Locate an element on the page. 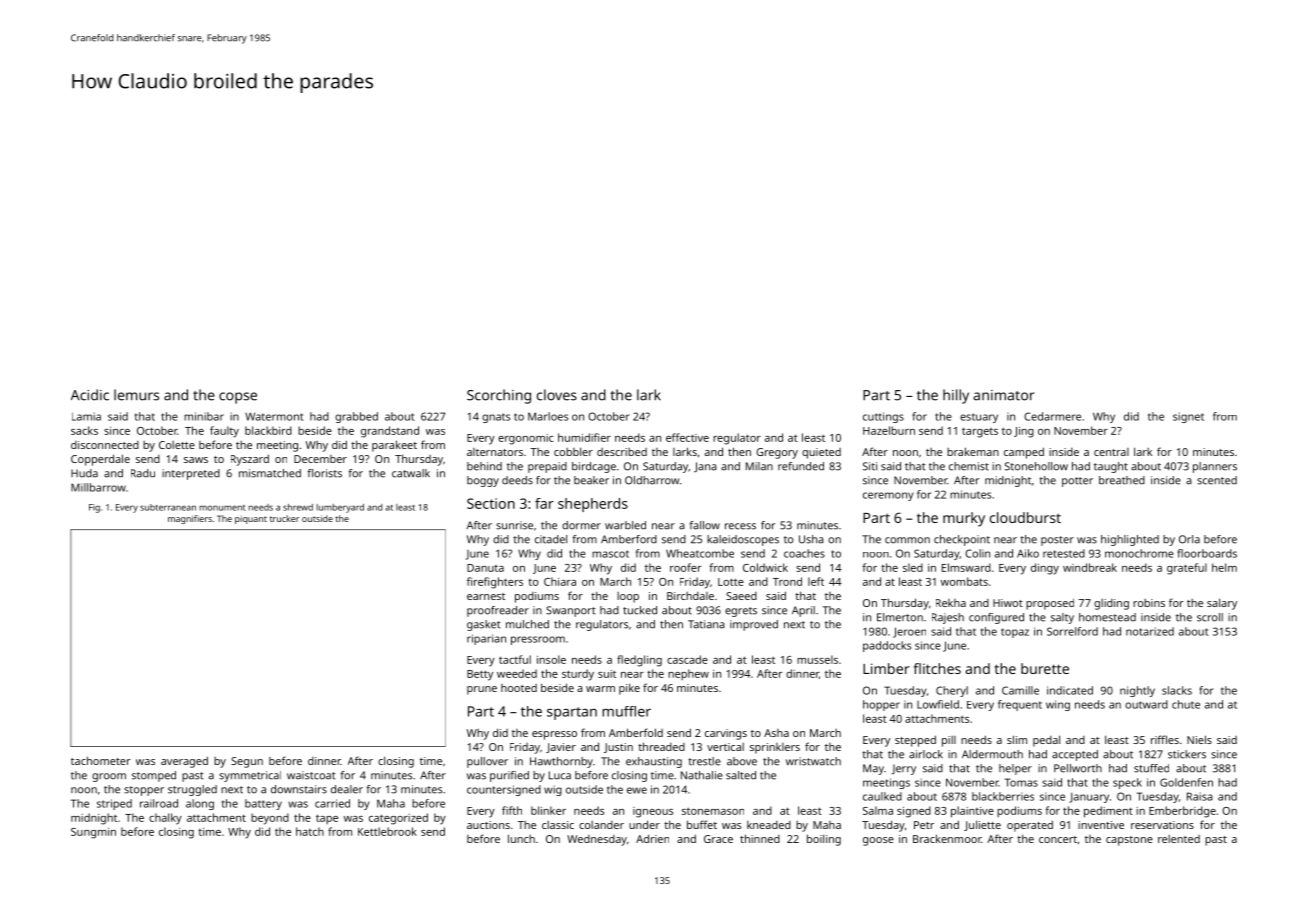  prune is located at coordinates (482, 690).
